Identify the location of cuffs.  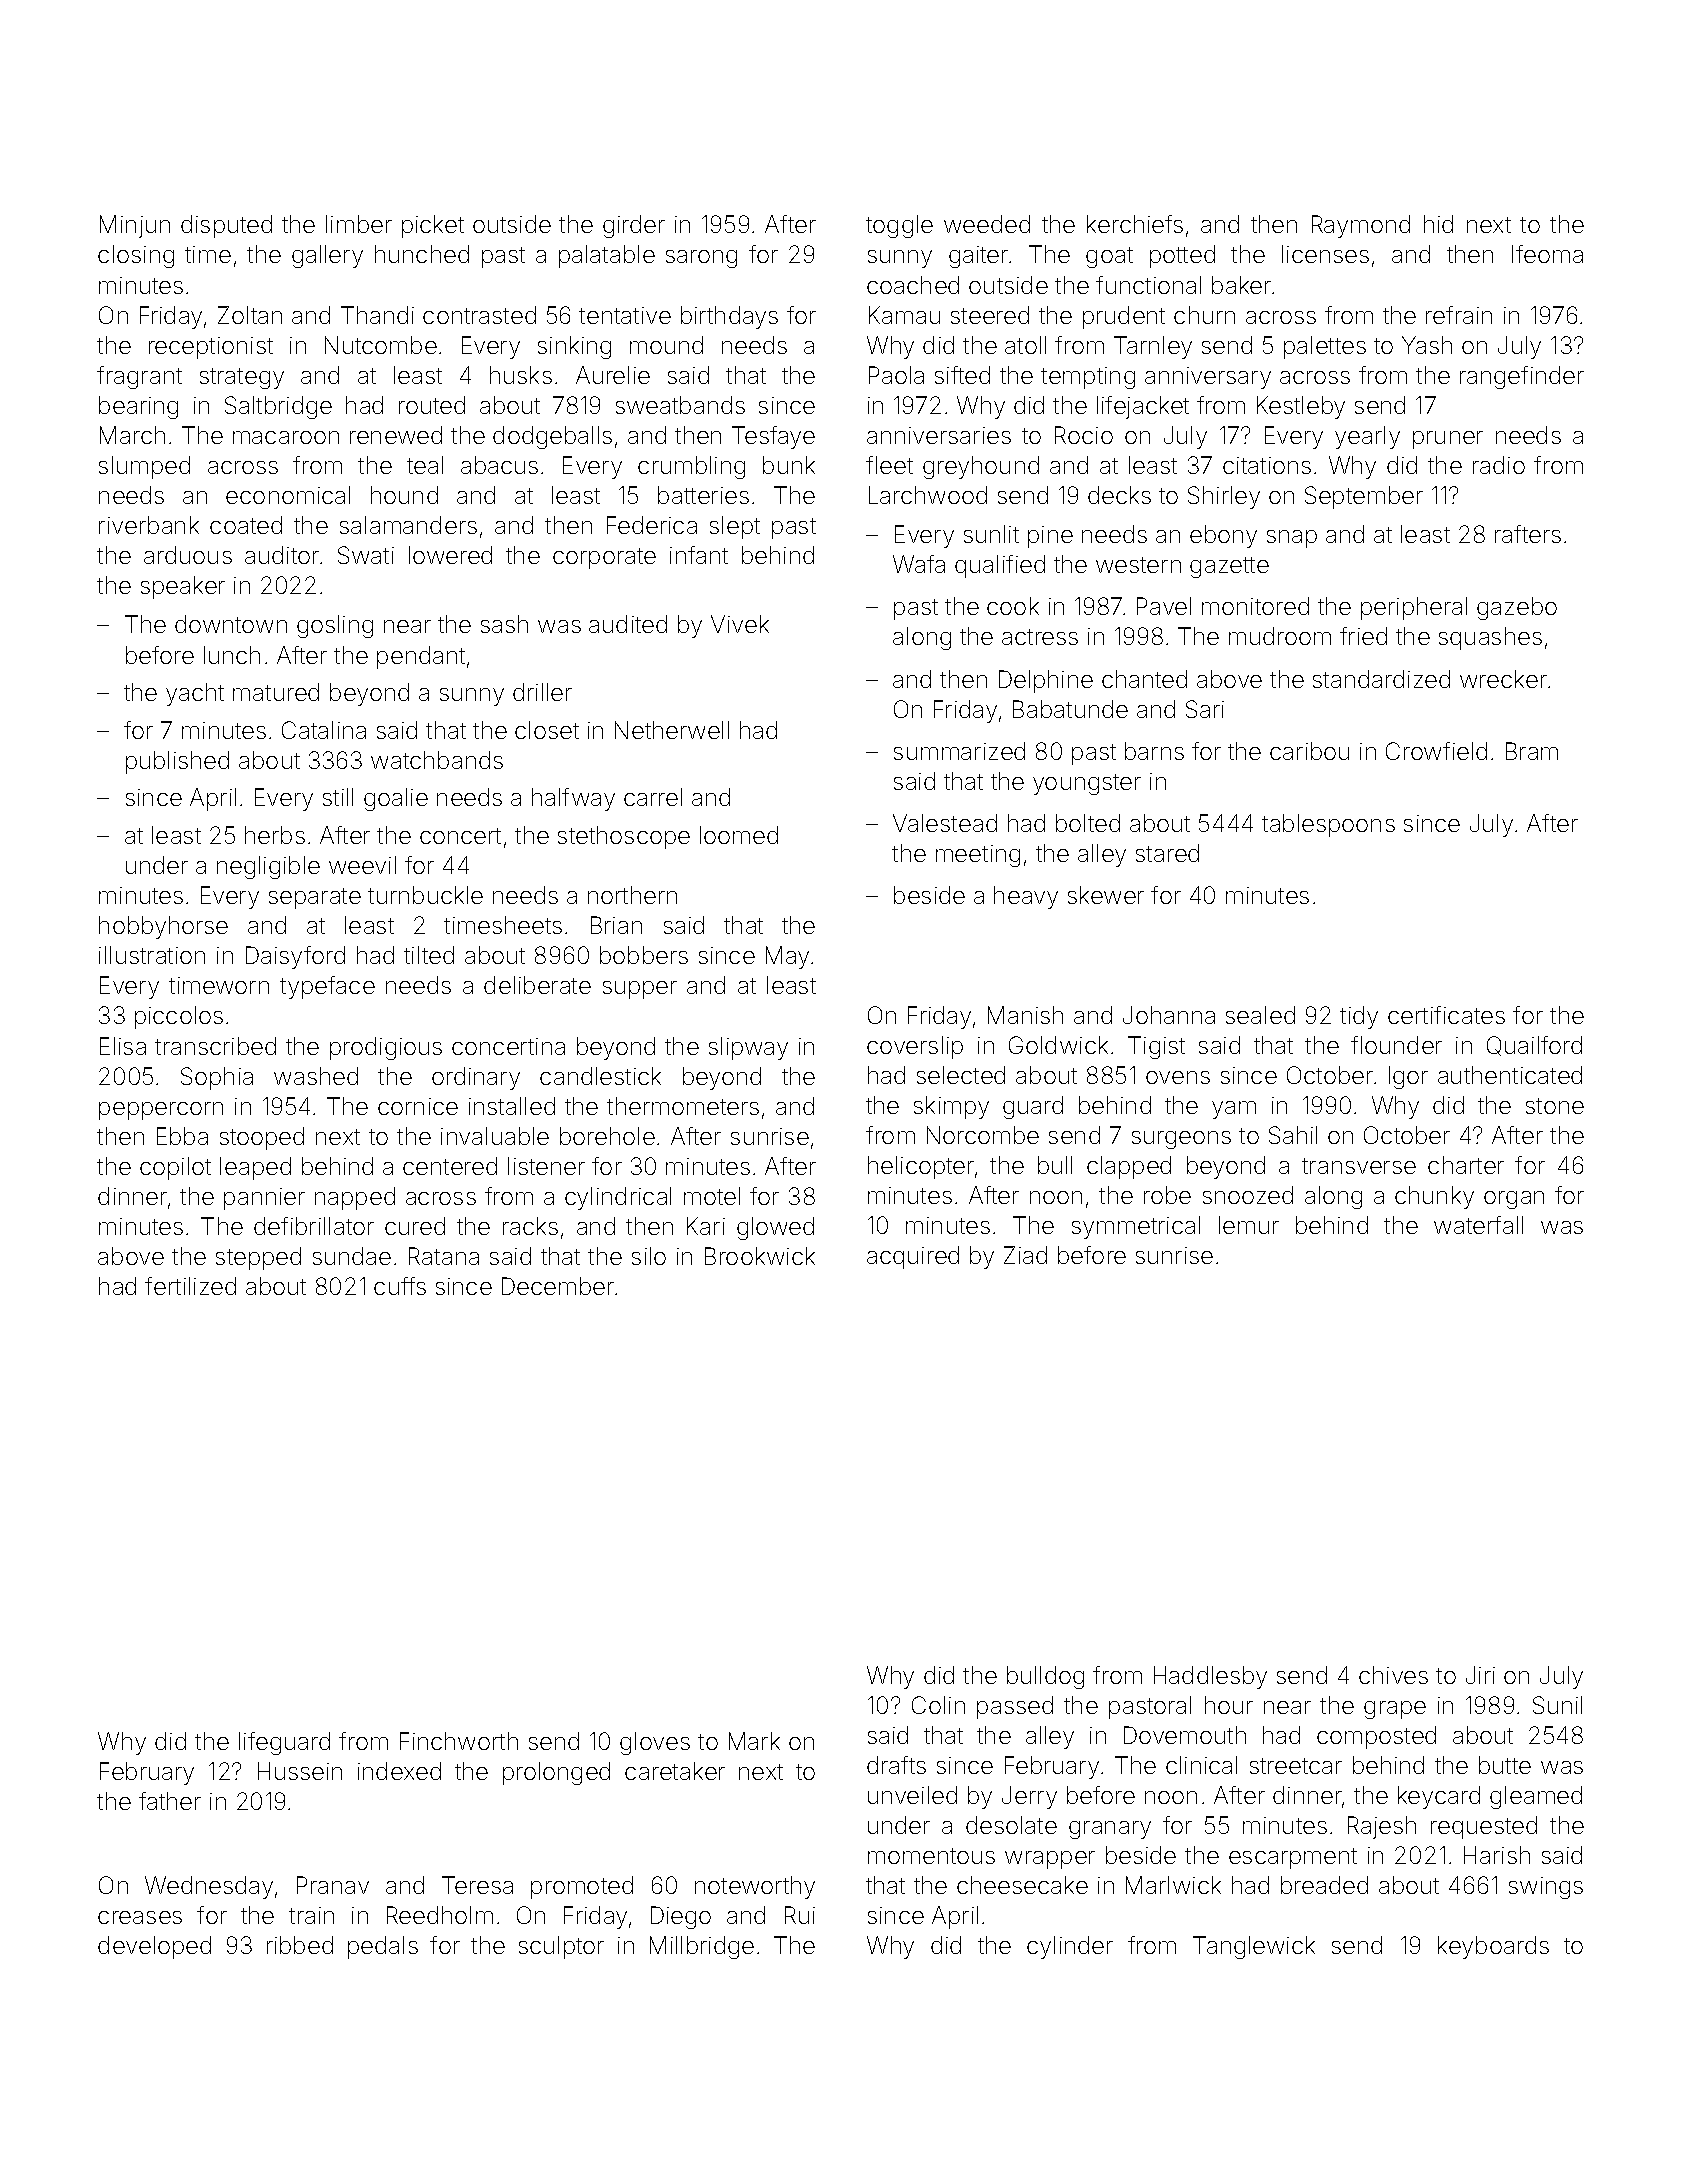
(400, 1286).
